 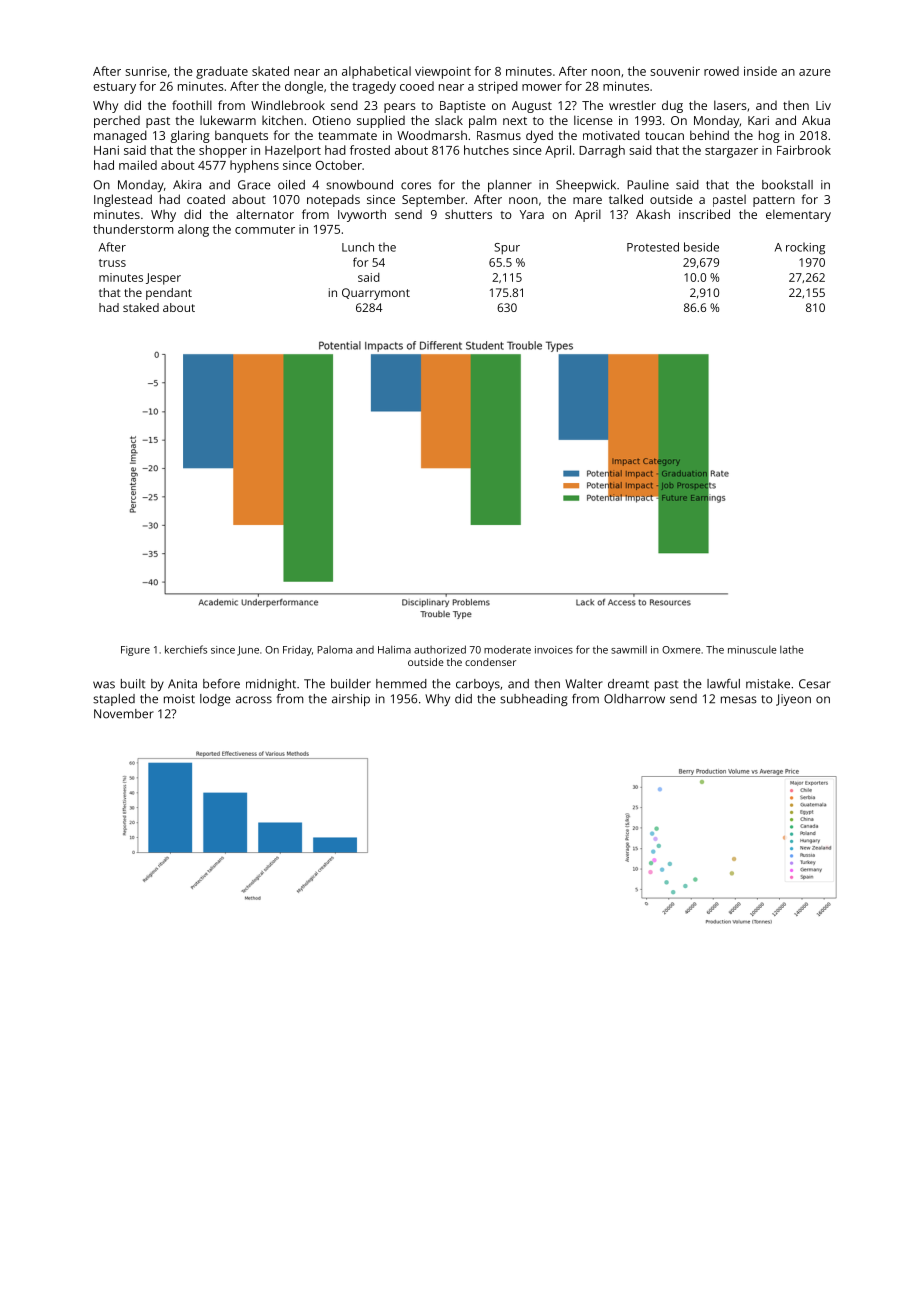 What do you see at coordinates (507, 249) in the document?
I see `Spur` at bounding box center [507, 249].
